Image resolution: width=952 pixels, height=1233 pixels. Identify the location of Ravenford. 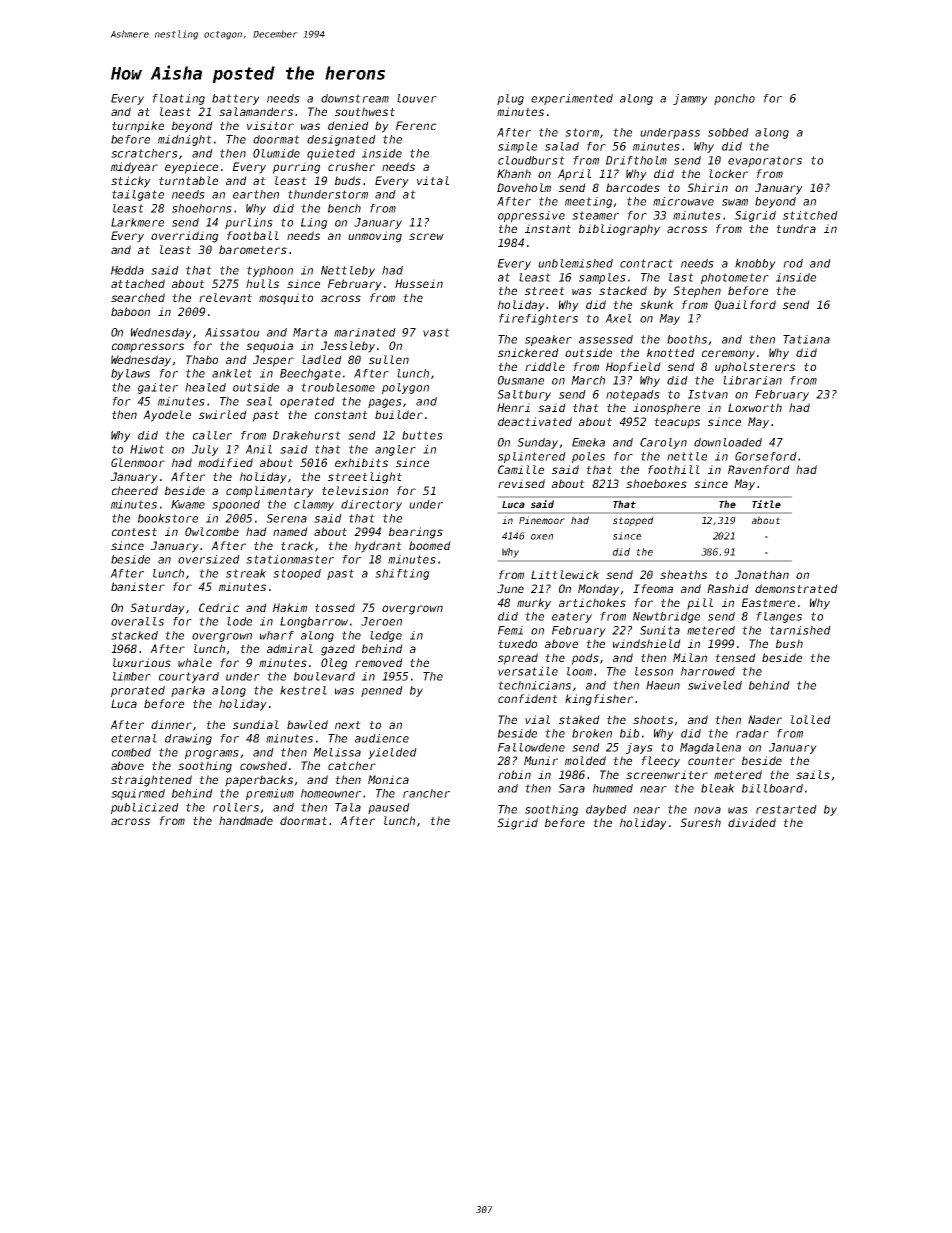
(759, 469).
